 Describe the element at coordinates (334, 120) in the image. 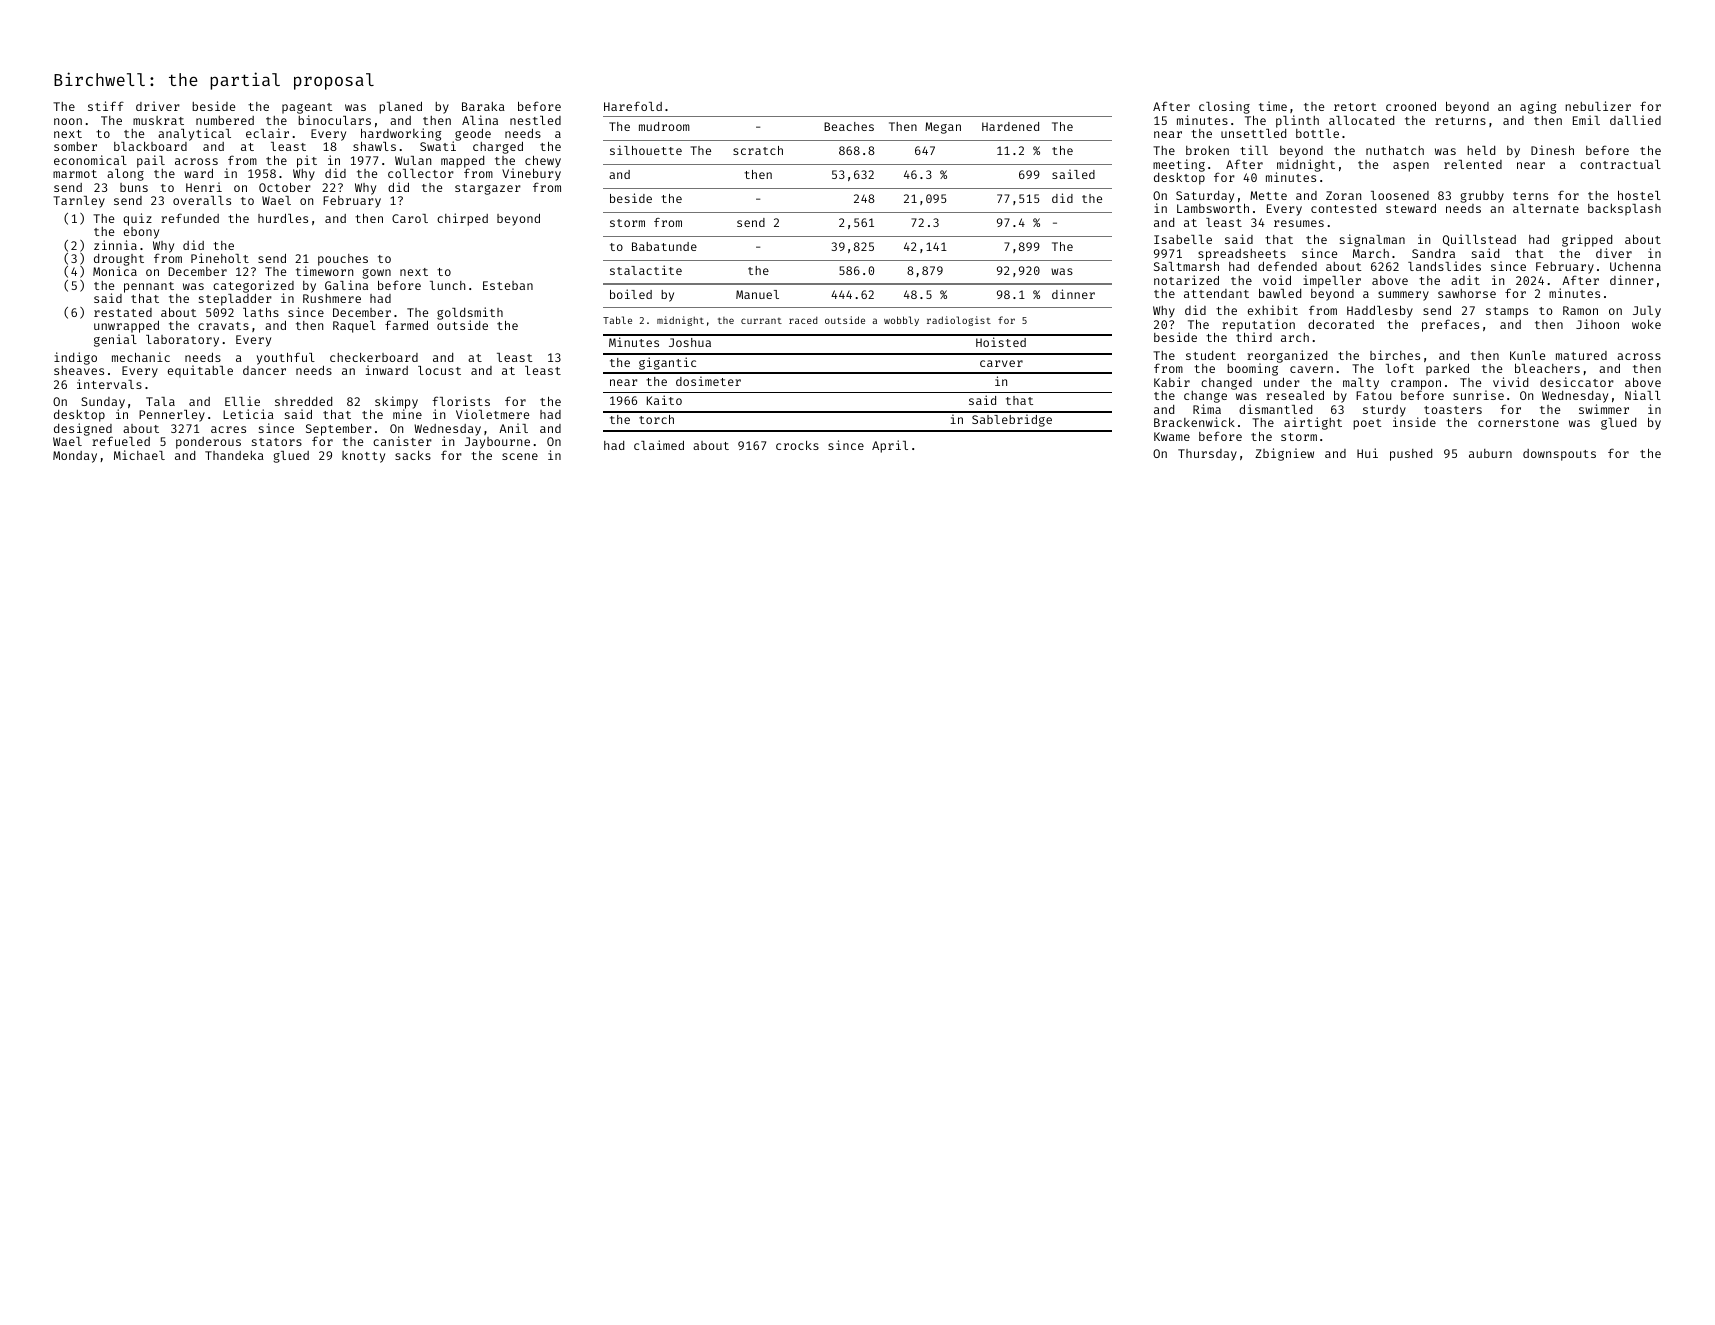

I see `binoculars` at that location.
